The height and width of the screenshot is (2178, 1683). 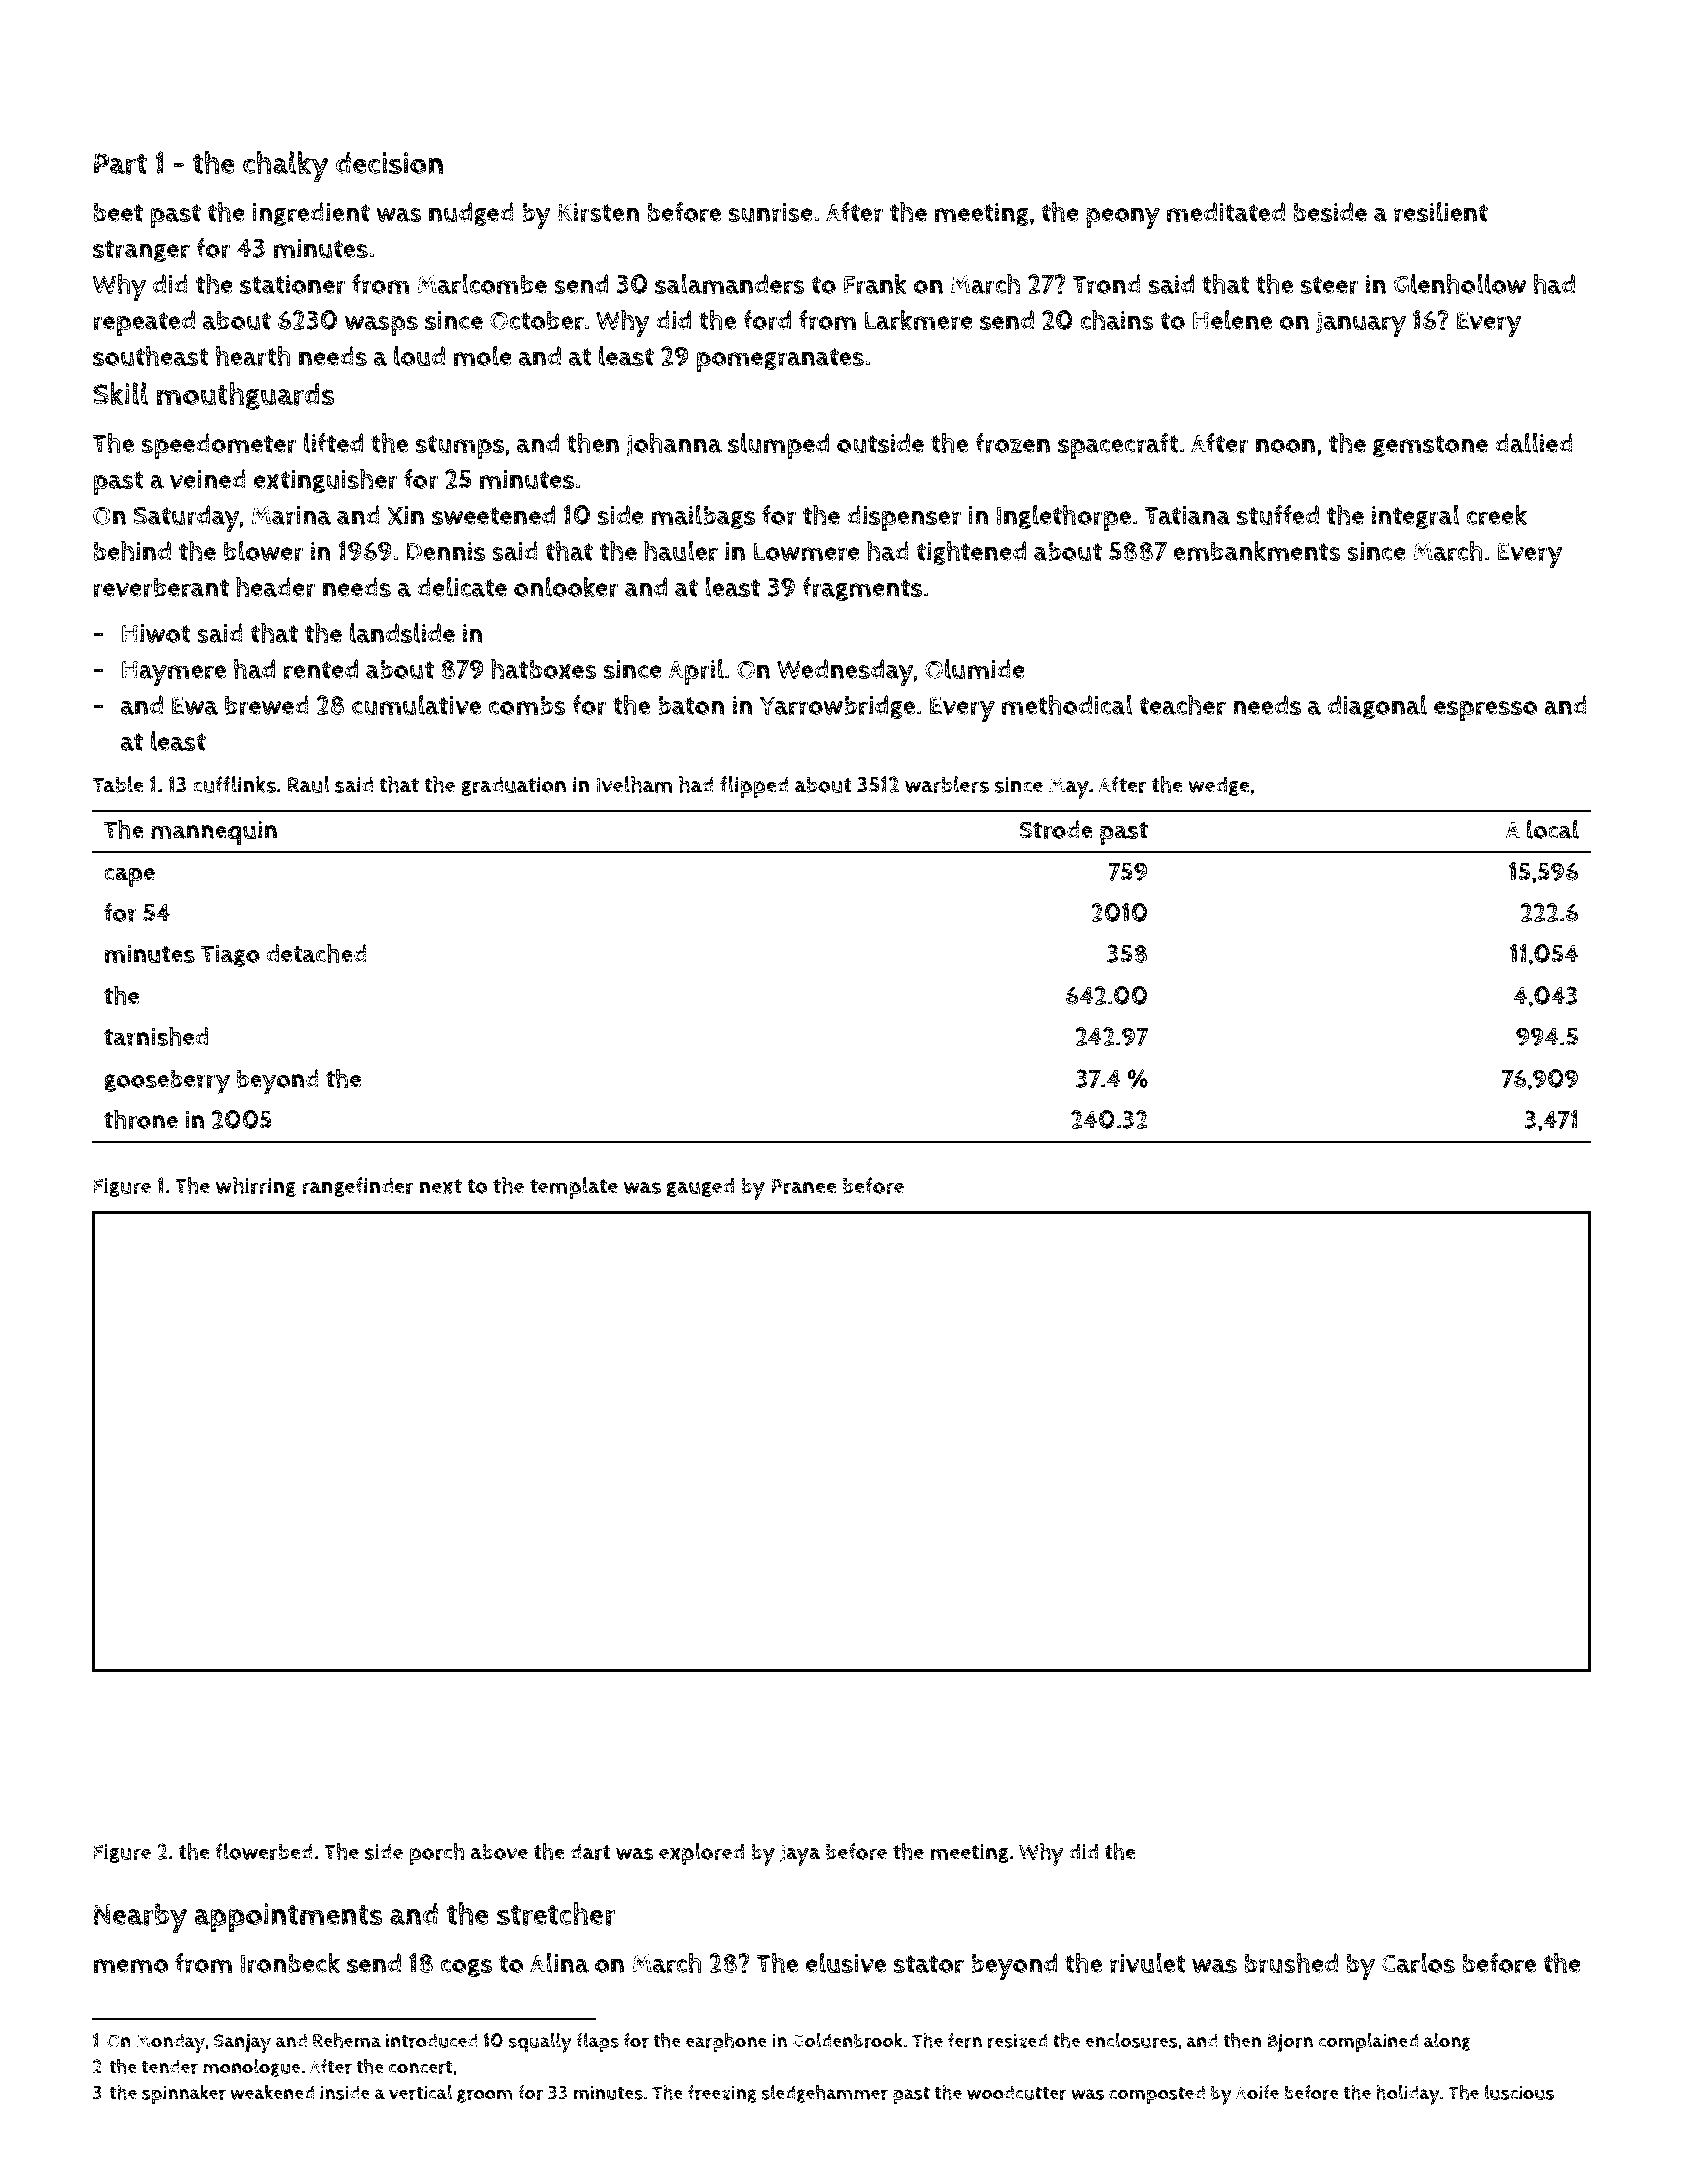 What do you see at coordinates (800, 1855) in the screenshot?
I see `Jaya` at bounding box center [800, 1855].
